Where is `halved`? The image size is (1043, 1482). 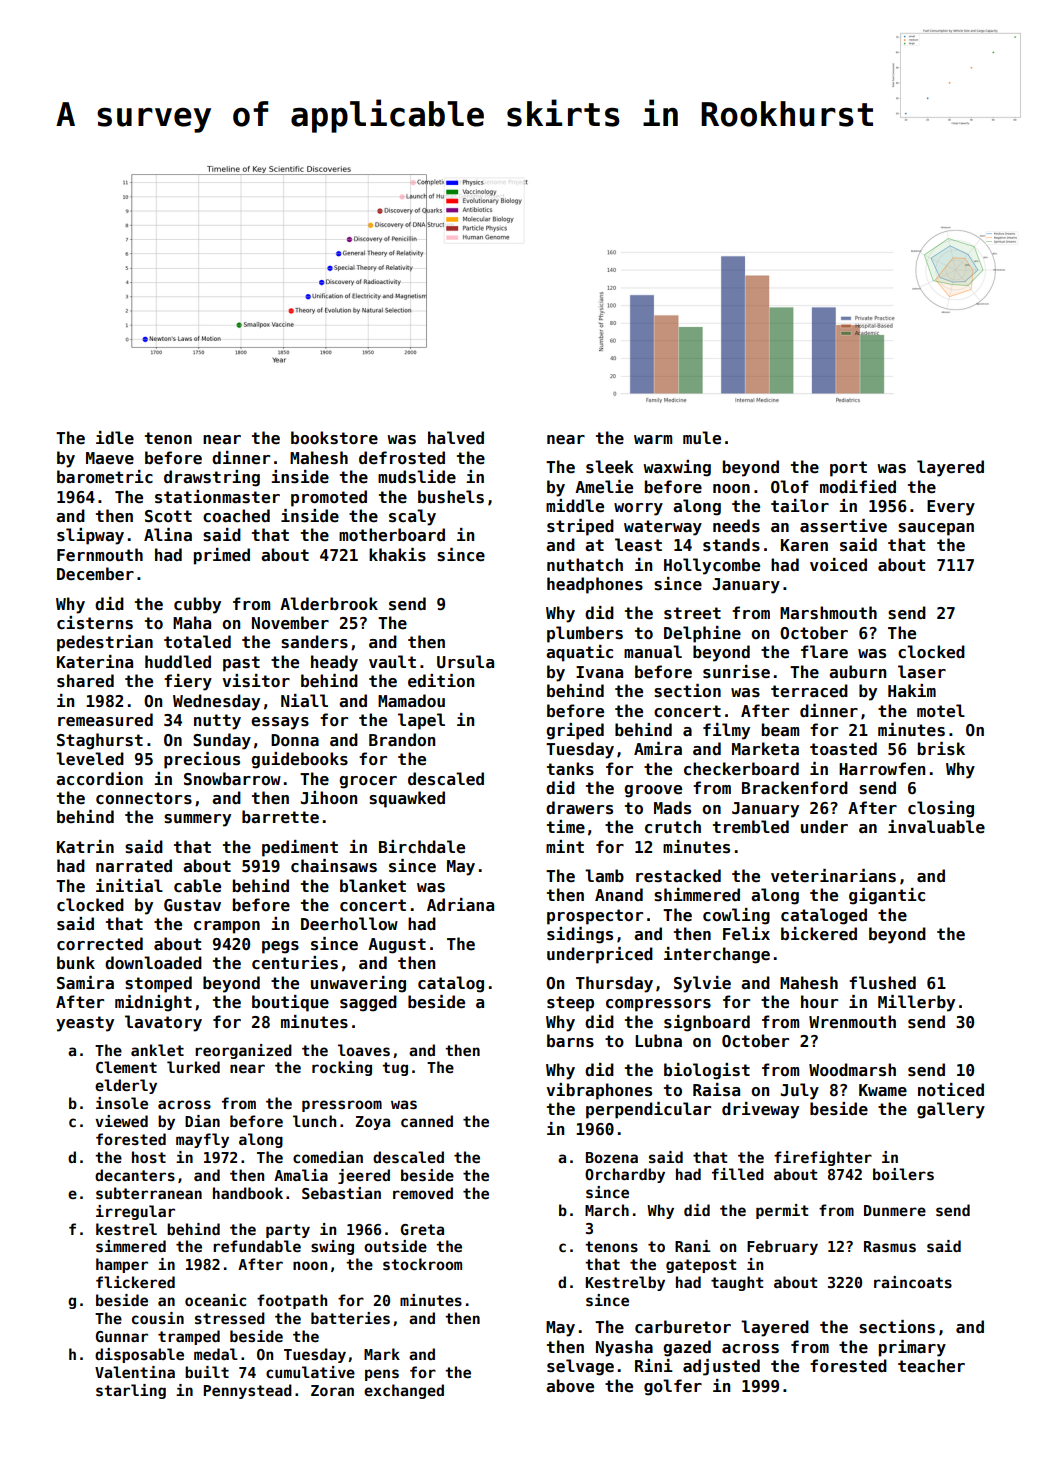
halved is located at coordinates (456, 437).
